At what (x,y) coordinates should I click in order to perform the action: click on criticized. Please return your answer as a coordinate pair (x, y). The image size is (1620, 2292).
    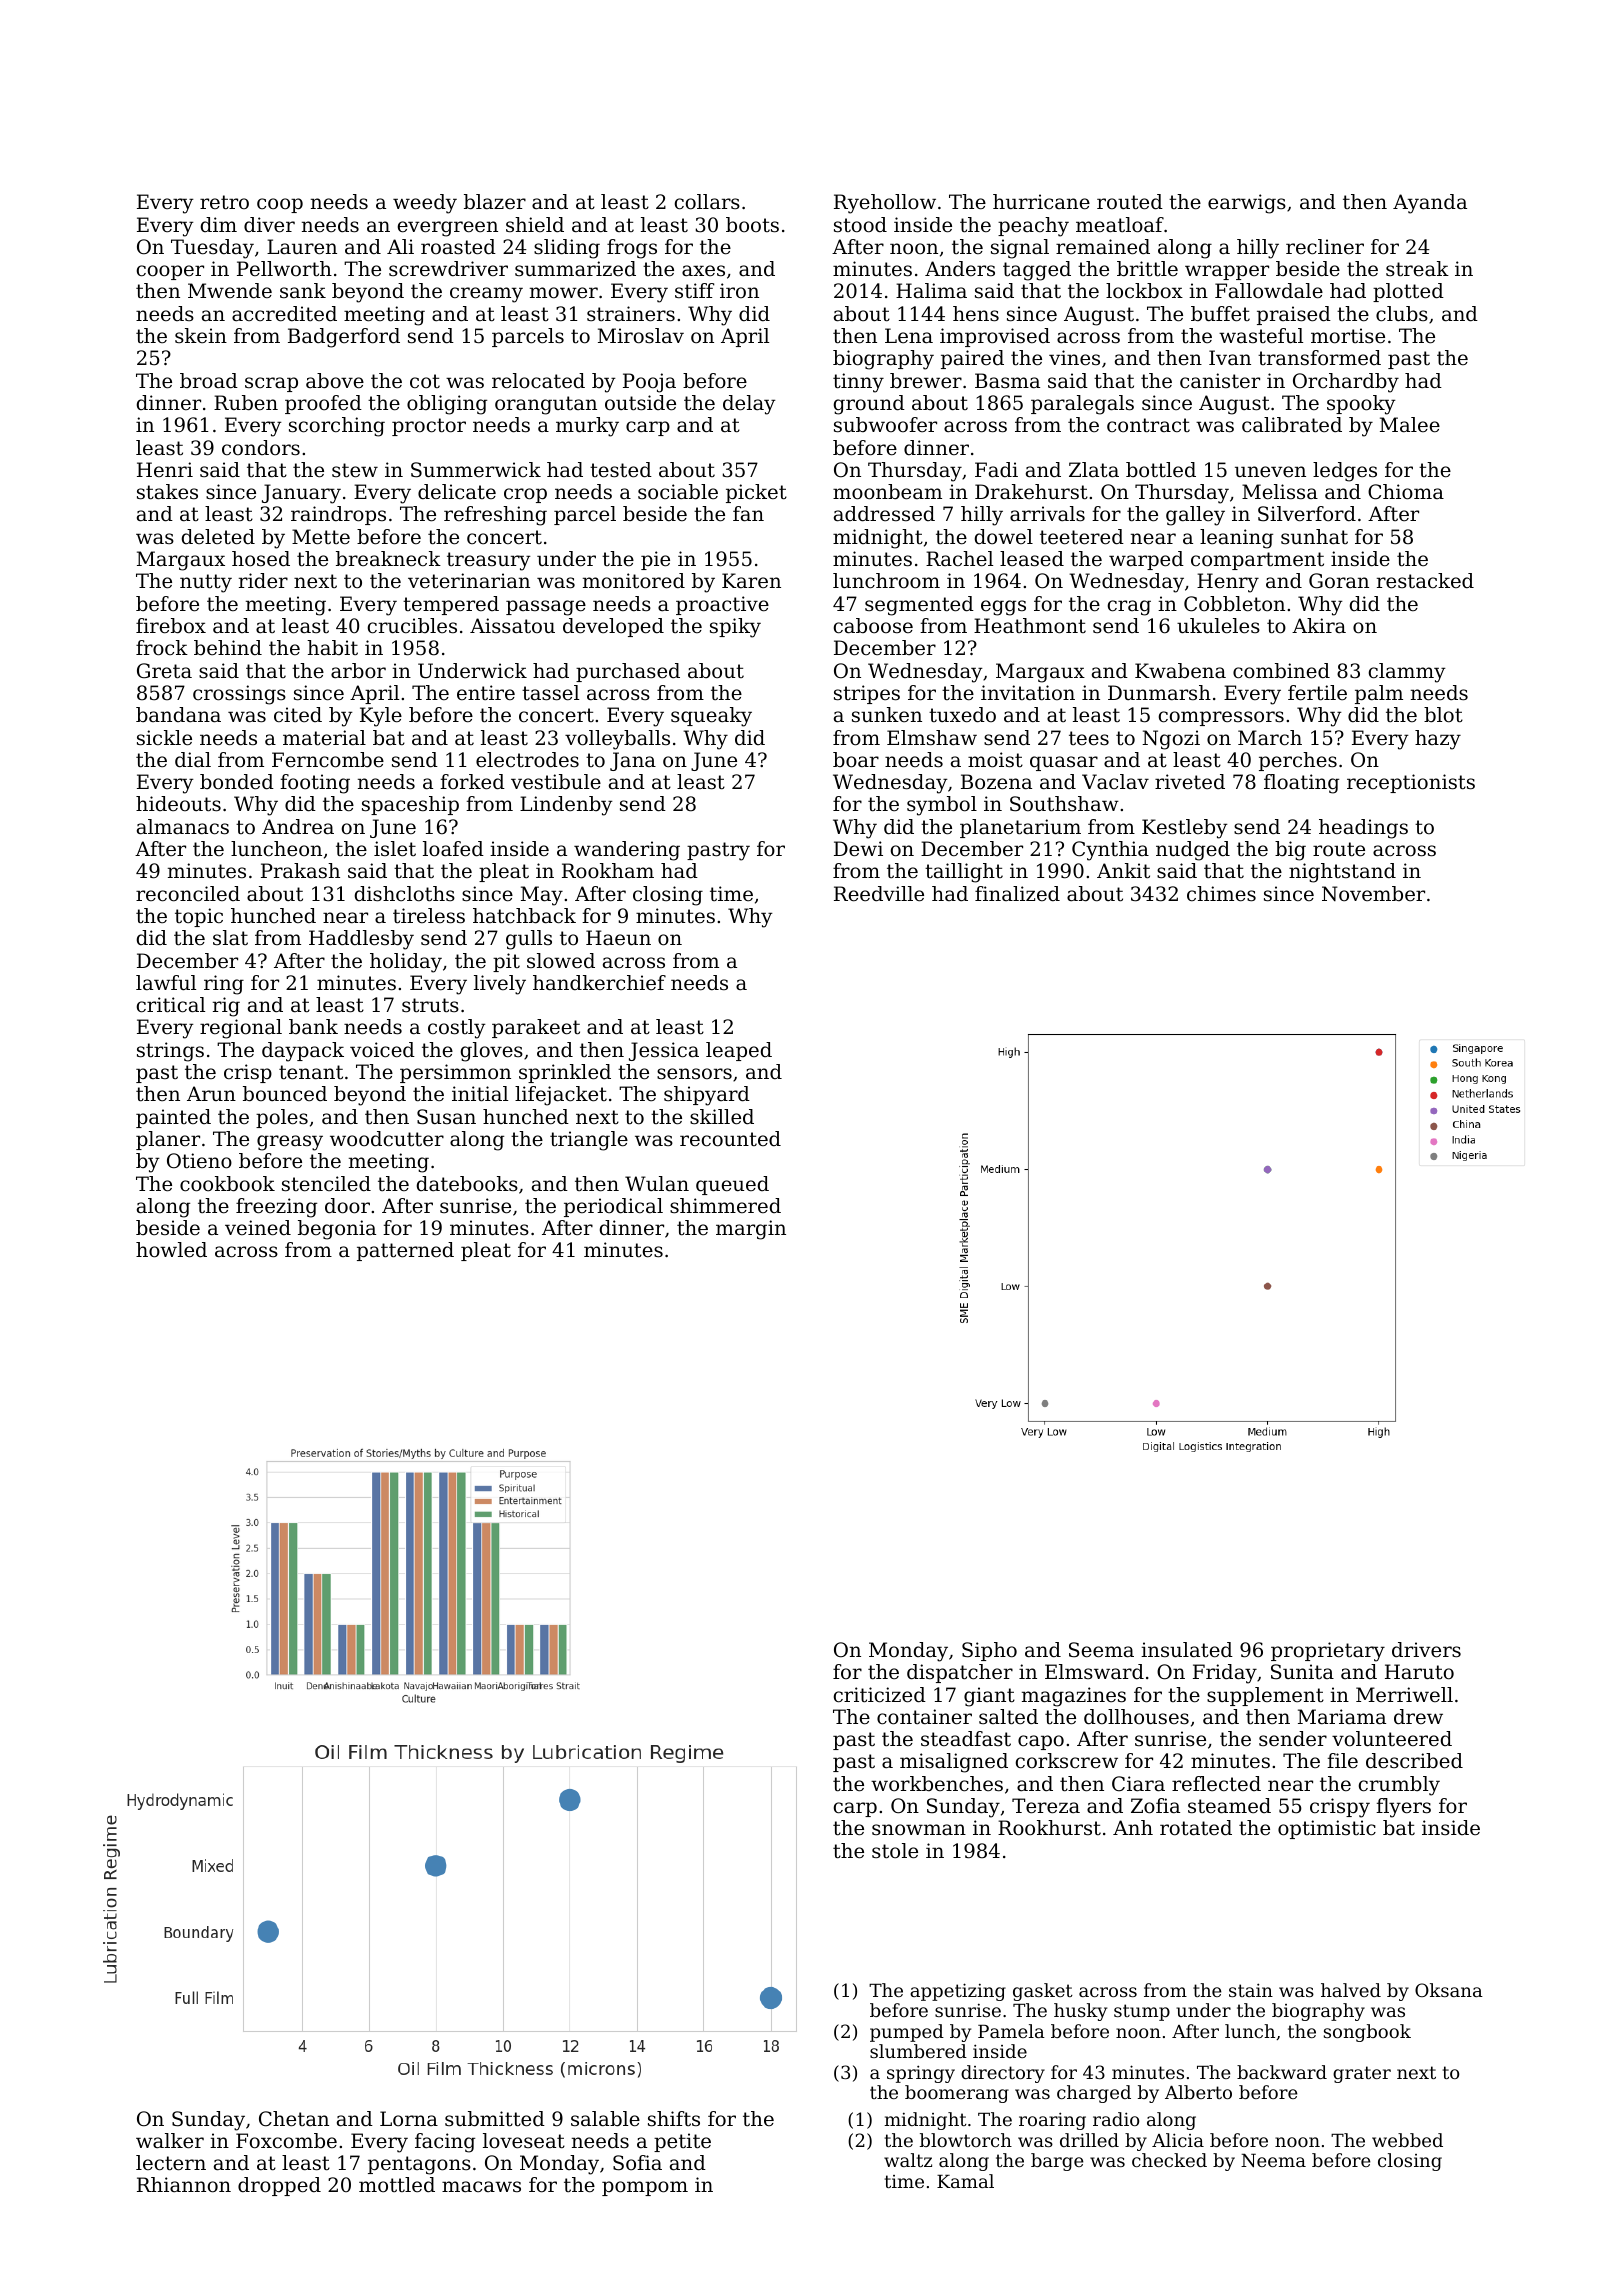
    Looking at the image, I should click on (880, 1695).
